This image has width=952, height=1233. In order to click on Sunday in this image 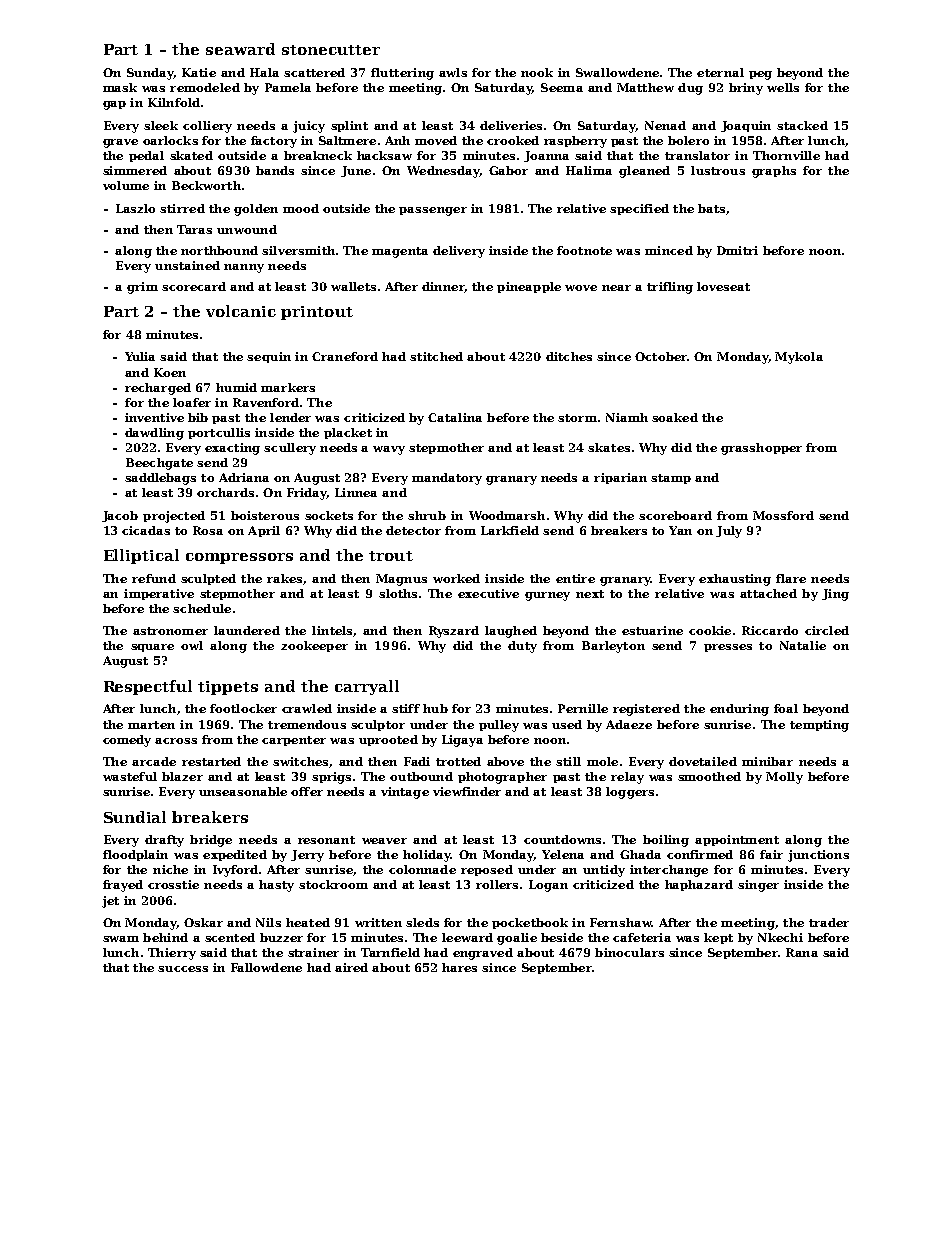, I will do `click(150, 74)`.
